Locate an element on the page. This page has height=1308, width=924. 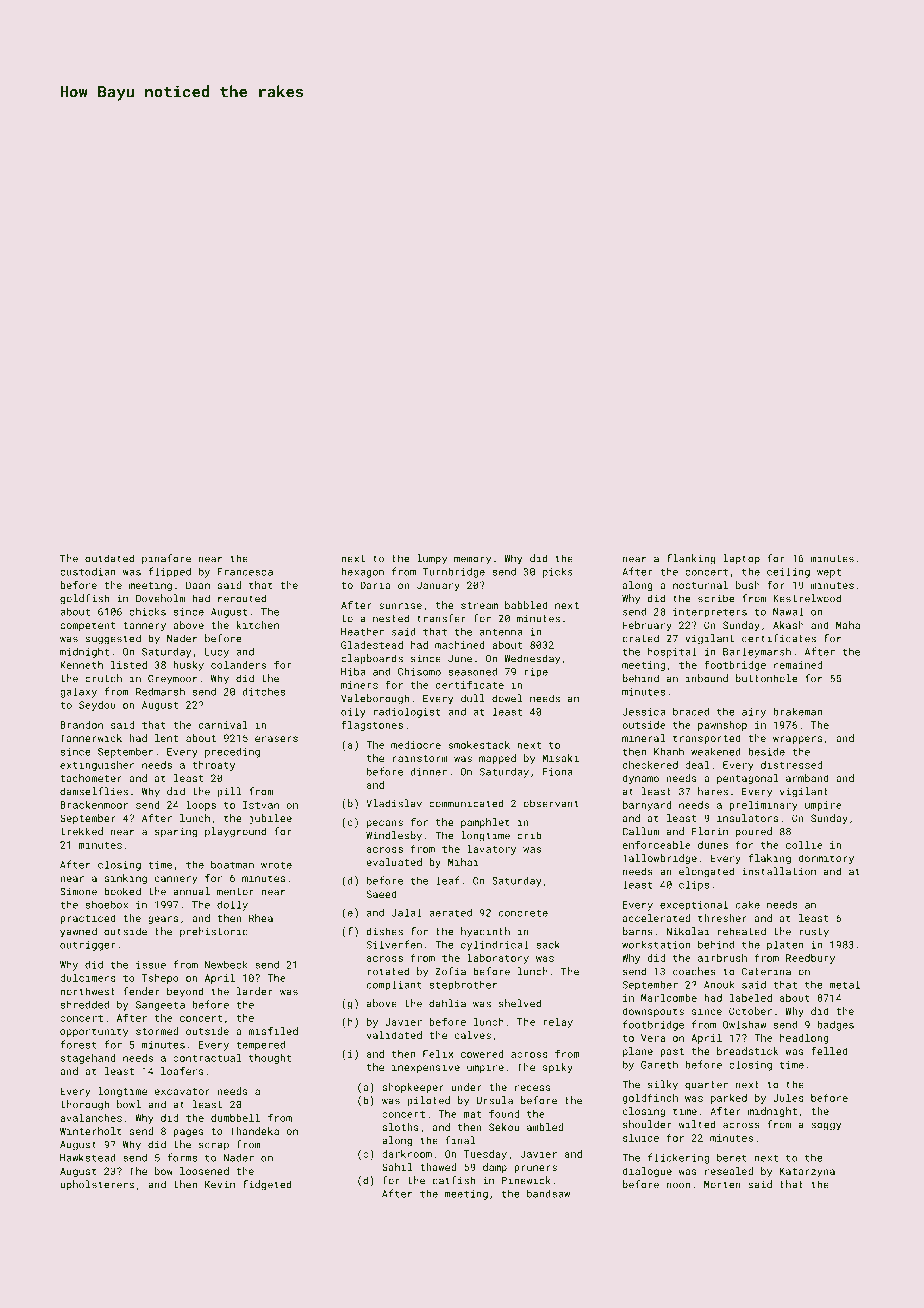
shoebox is located at coordinates (107, 904).
